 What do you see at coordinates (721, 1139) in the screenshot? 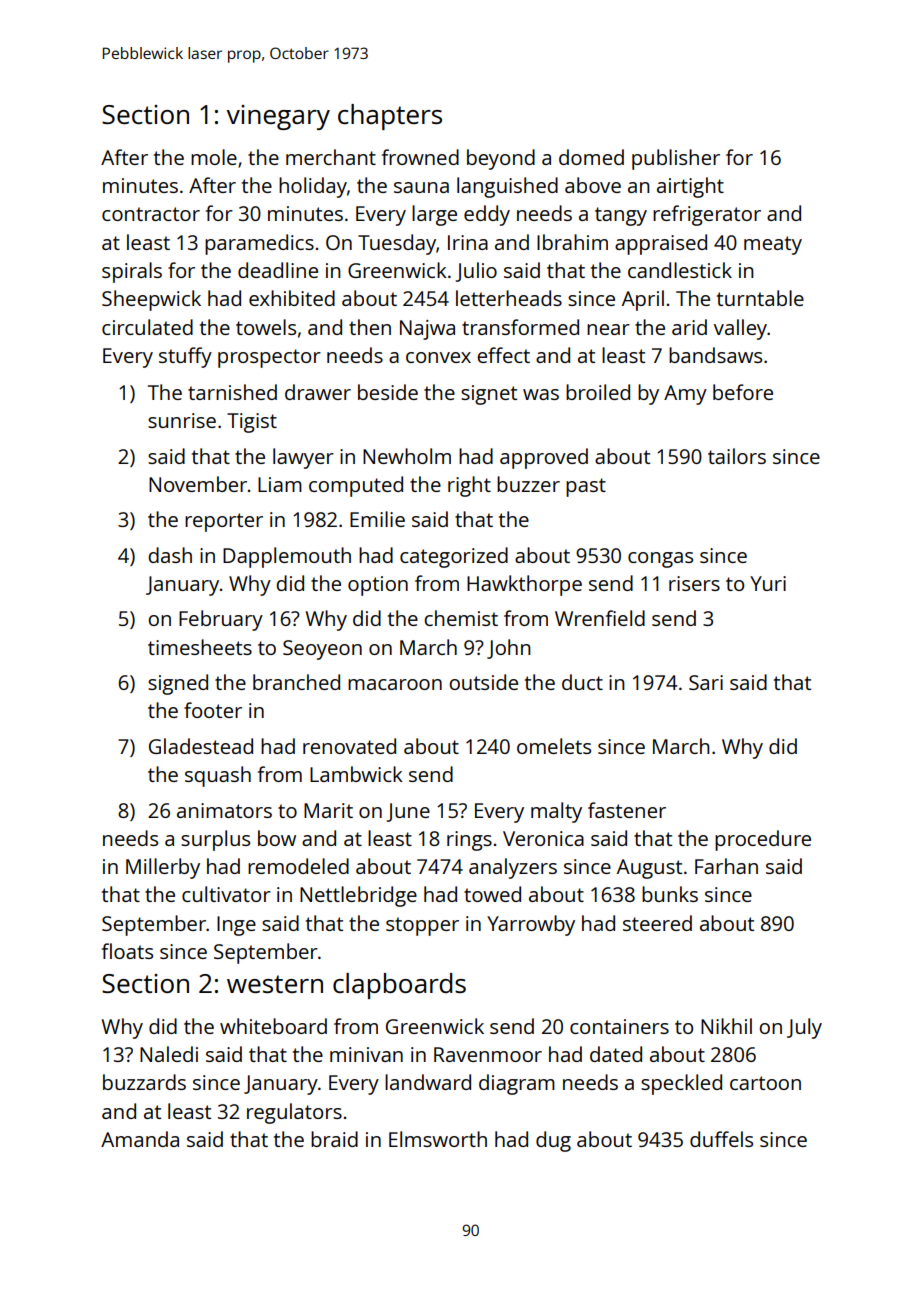
I see `duffels` at bounding box center [721, 1139].
